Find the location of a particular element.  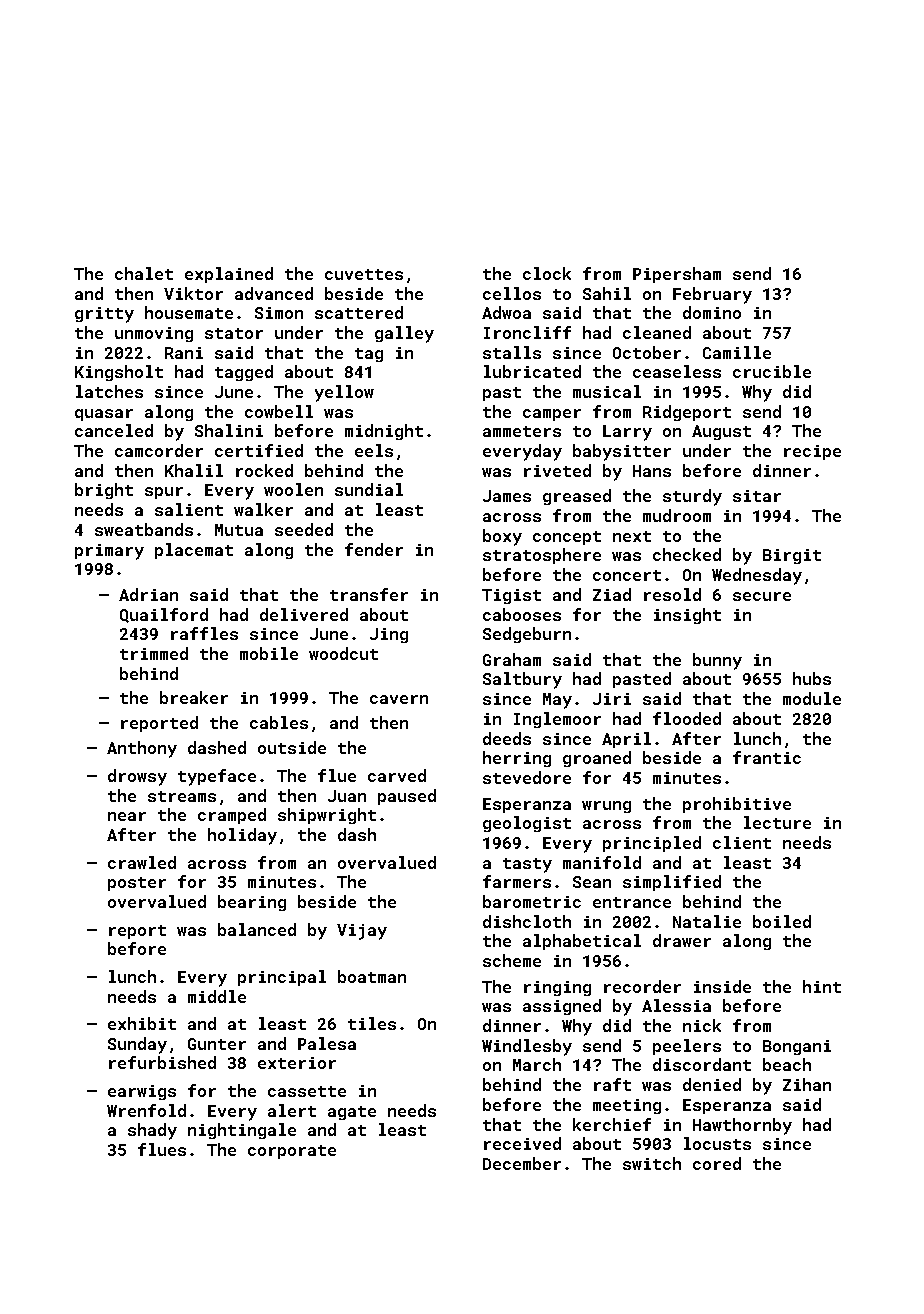

advanced is located at coordinates (274, 293).
